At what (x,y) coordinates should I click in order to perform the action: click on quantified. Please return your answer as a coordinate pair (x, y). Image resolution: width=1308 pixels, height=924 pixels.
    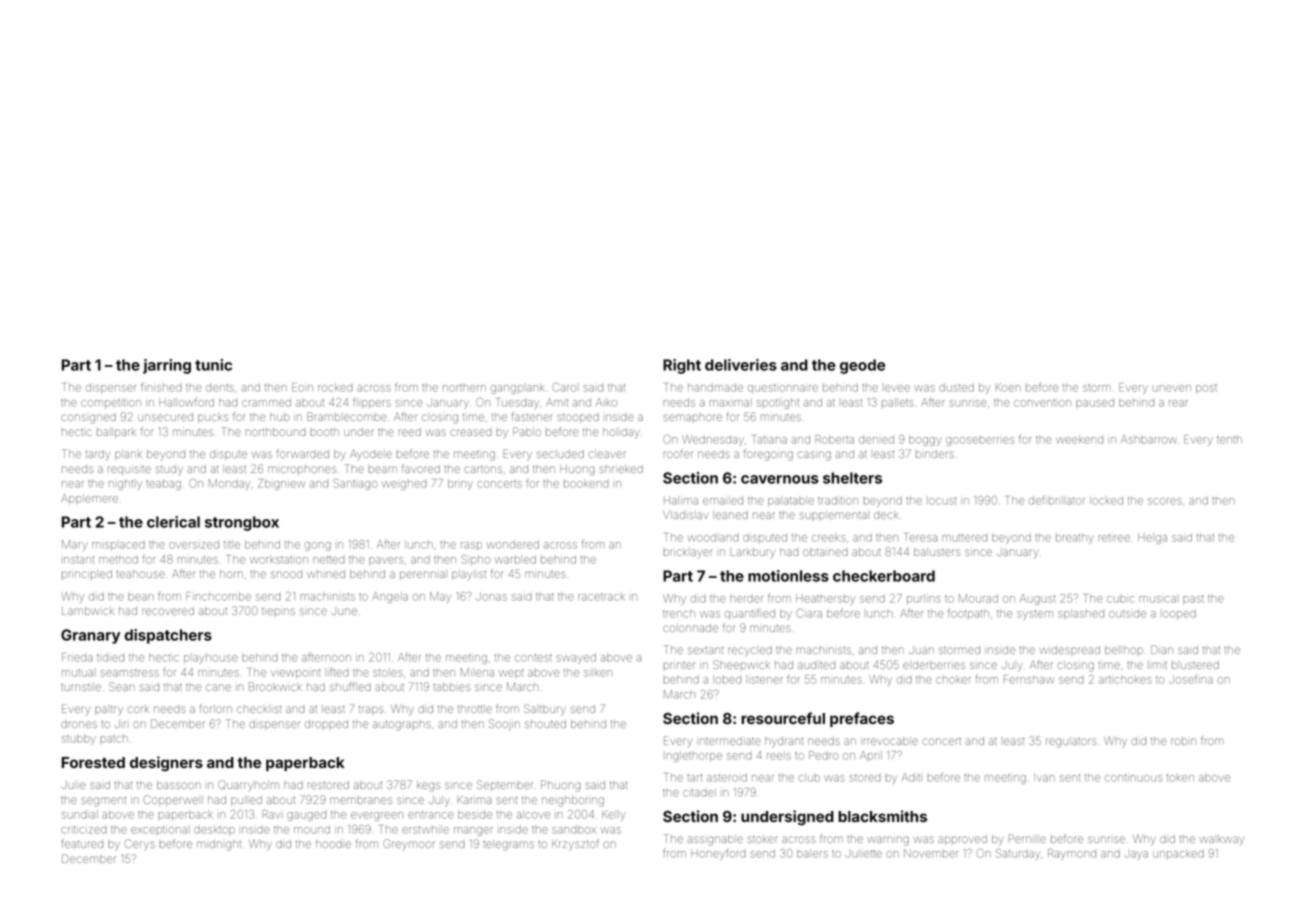
    Looking at the image, I should click on (750, 614).
